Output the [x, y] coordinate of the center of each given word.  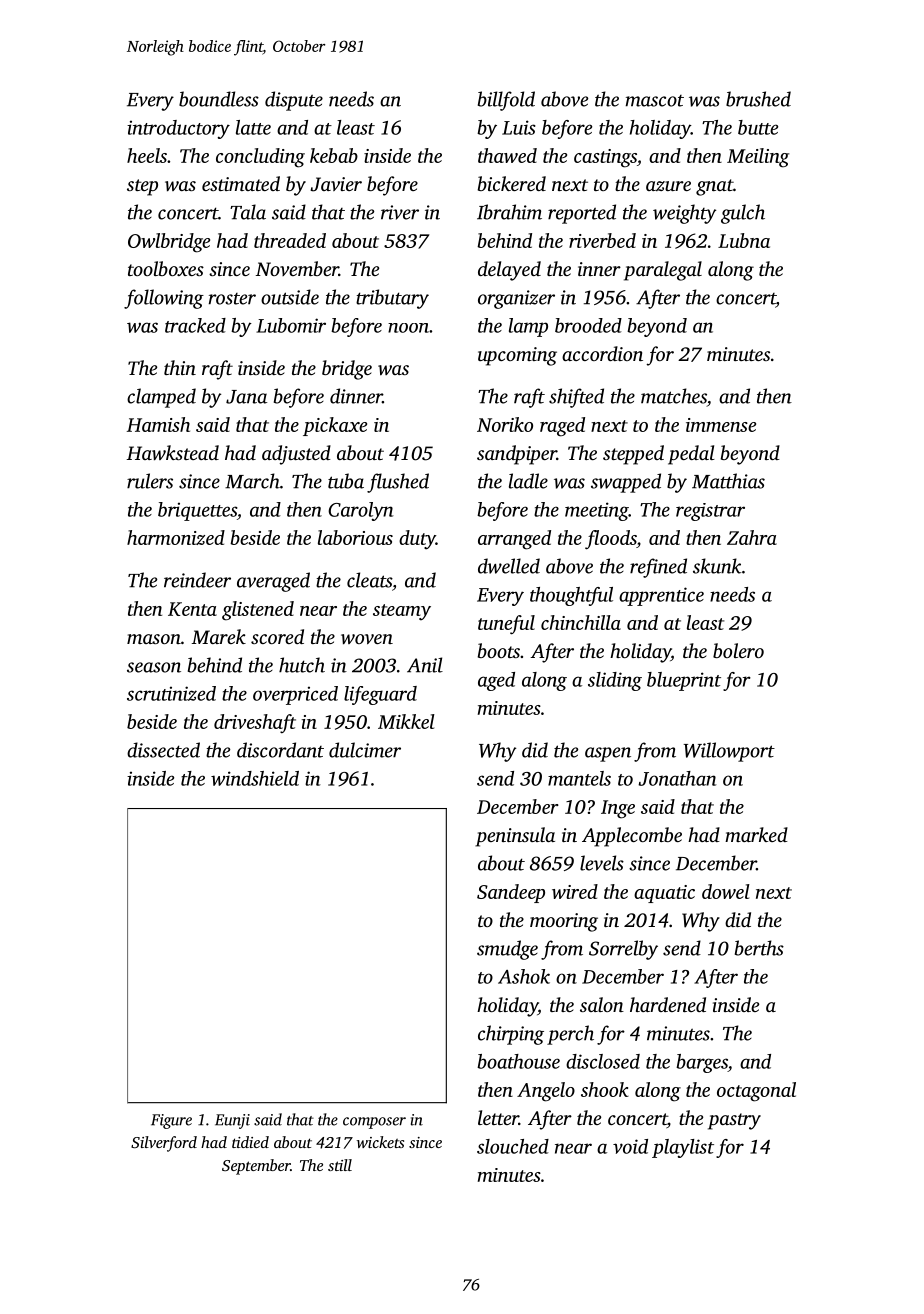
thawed [507, 155]
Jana [246, 397]
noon [408, 328]
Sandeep [511, 893]
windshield [255, 778]
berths [759, 948]
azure [668, 186]
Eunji [232, 1121]
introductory [178, 129]
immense [721, 425]
